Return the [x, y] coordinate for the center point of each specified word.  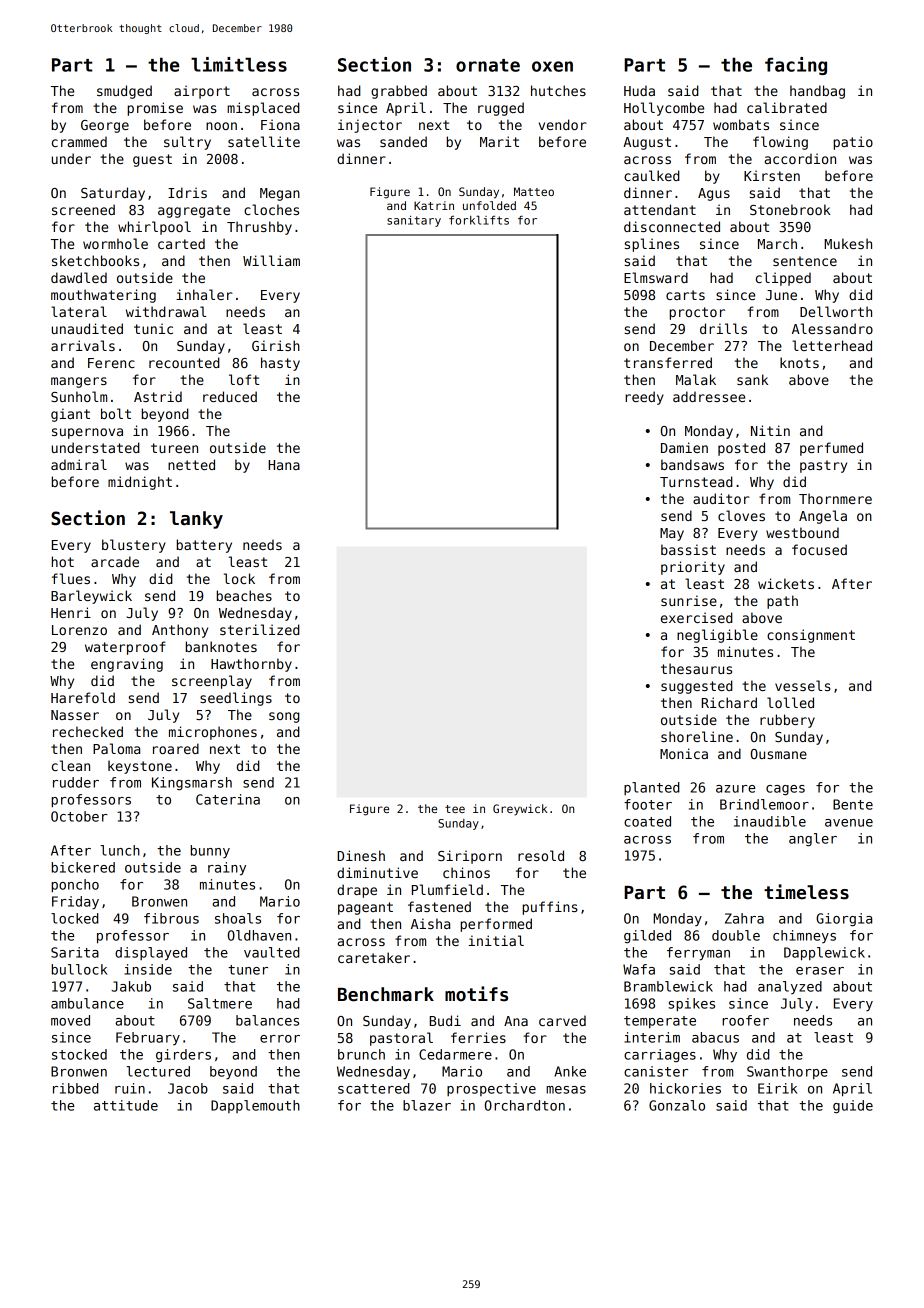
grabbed [399, 92]
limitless [239, 64]
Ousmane [779, 754]
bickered [83, 867]
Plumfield [447, 889]
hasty [280, 364]
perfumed [831, 449]
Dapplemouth [255, 1106]
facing [796, 66]
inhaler [204, 294]
